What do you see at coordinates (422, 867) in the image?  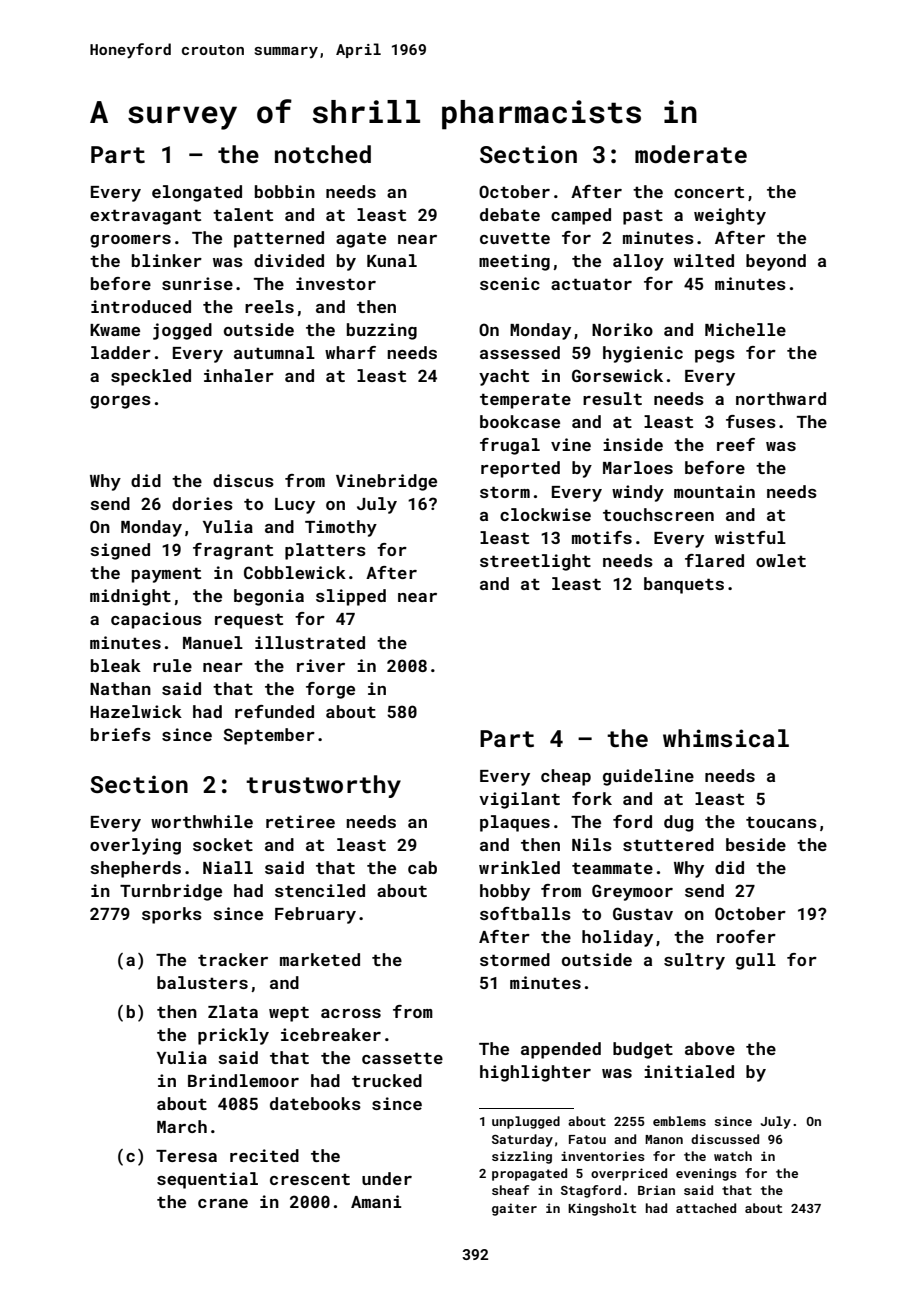 I see `cab` at bounding box center [422, 867].
